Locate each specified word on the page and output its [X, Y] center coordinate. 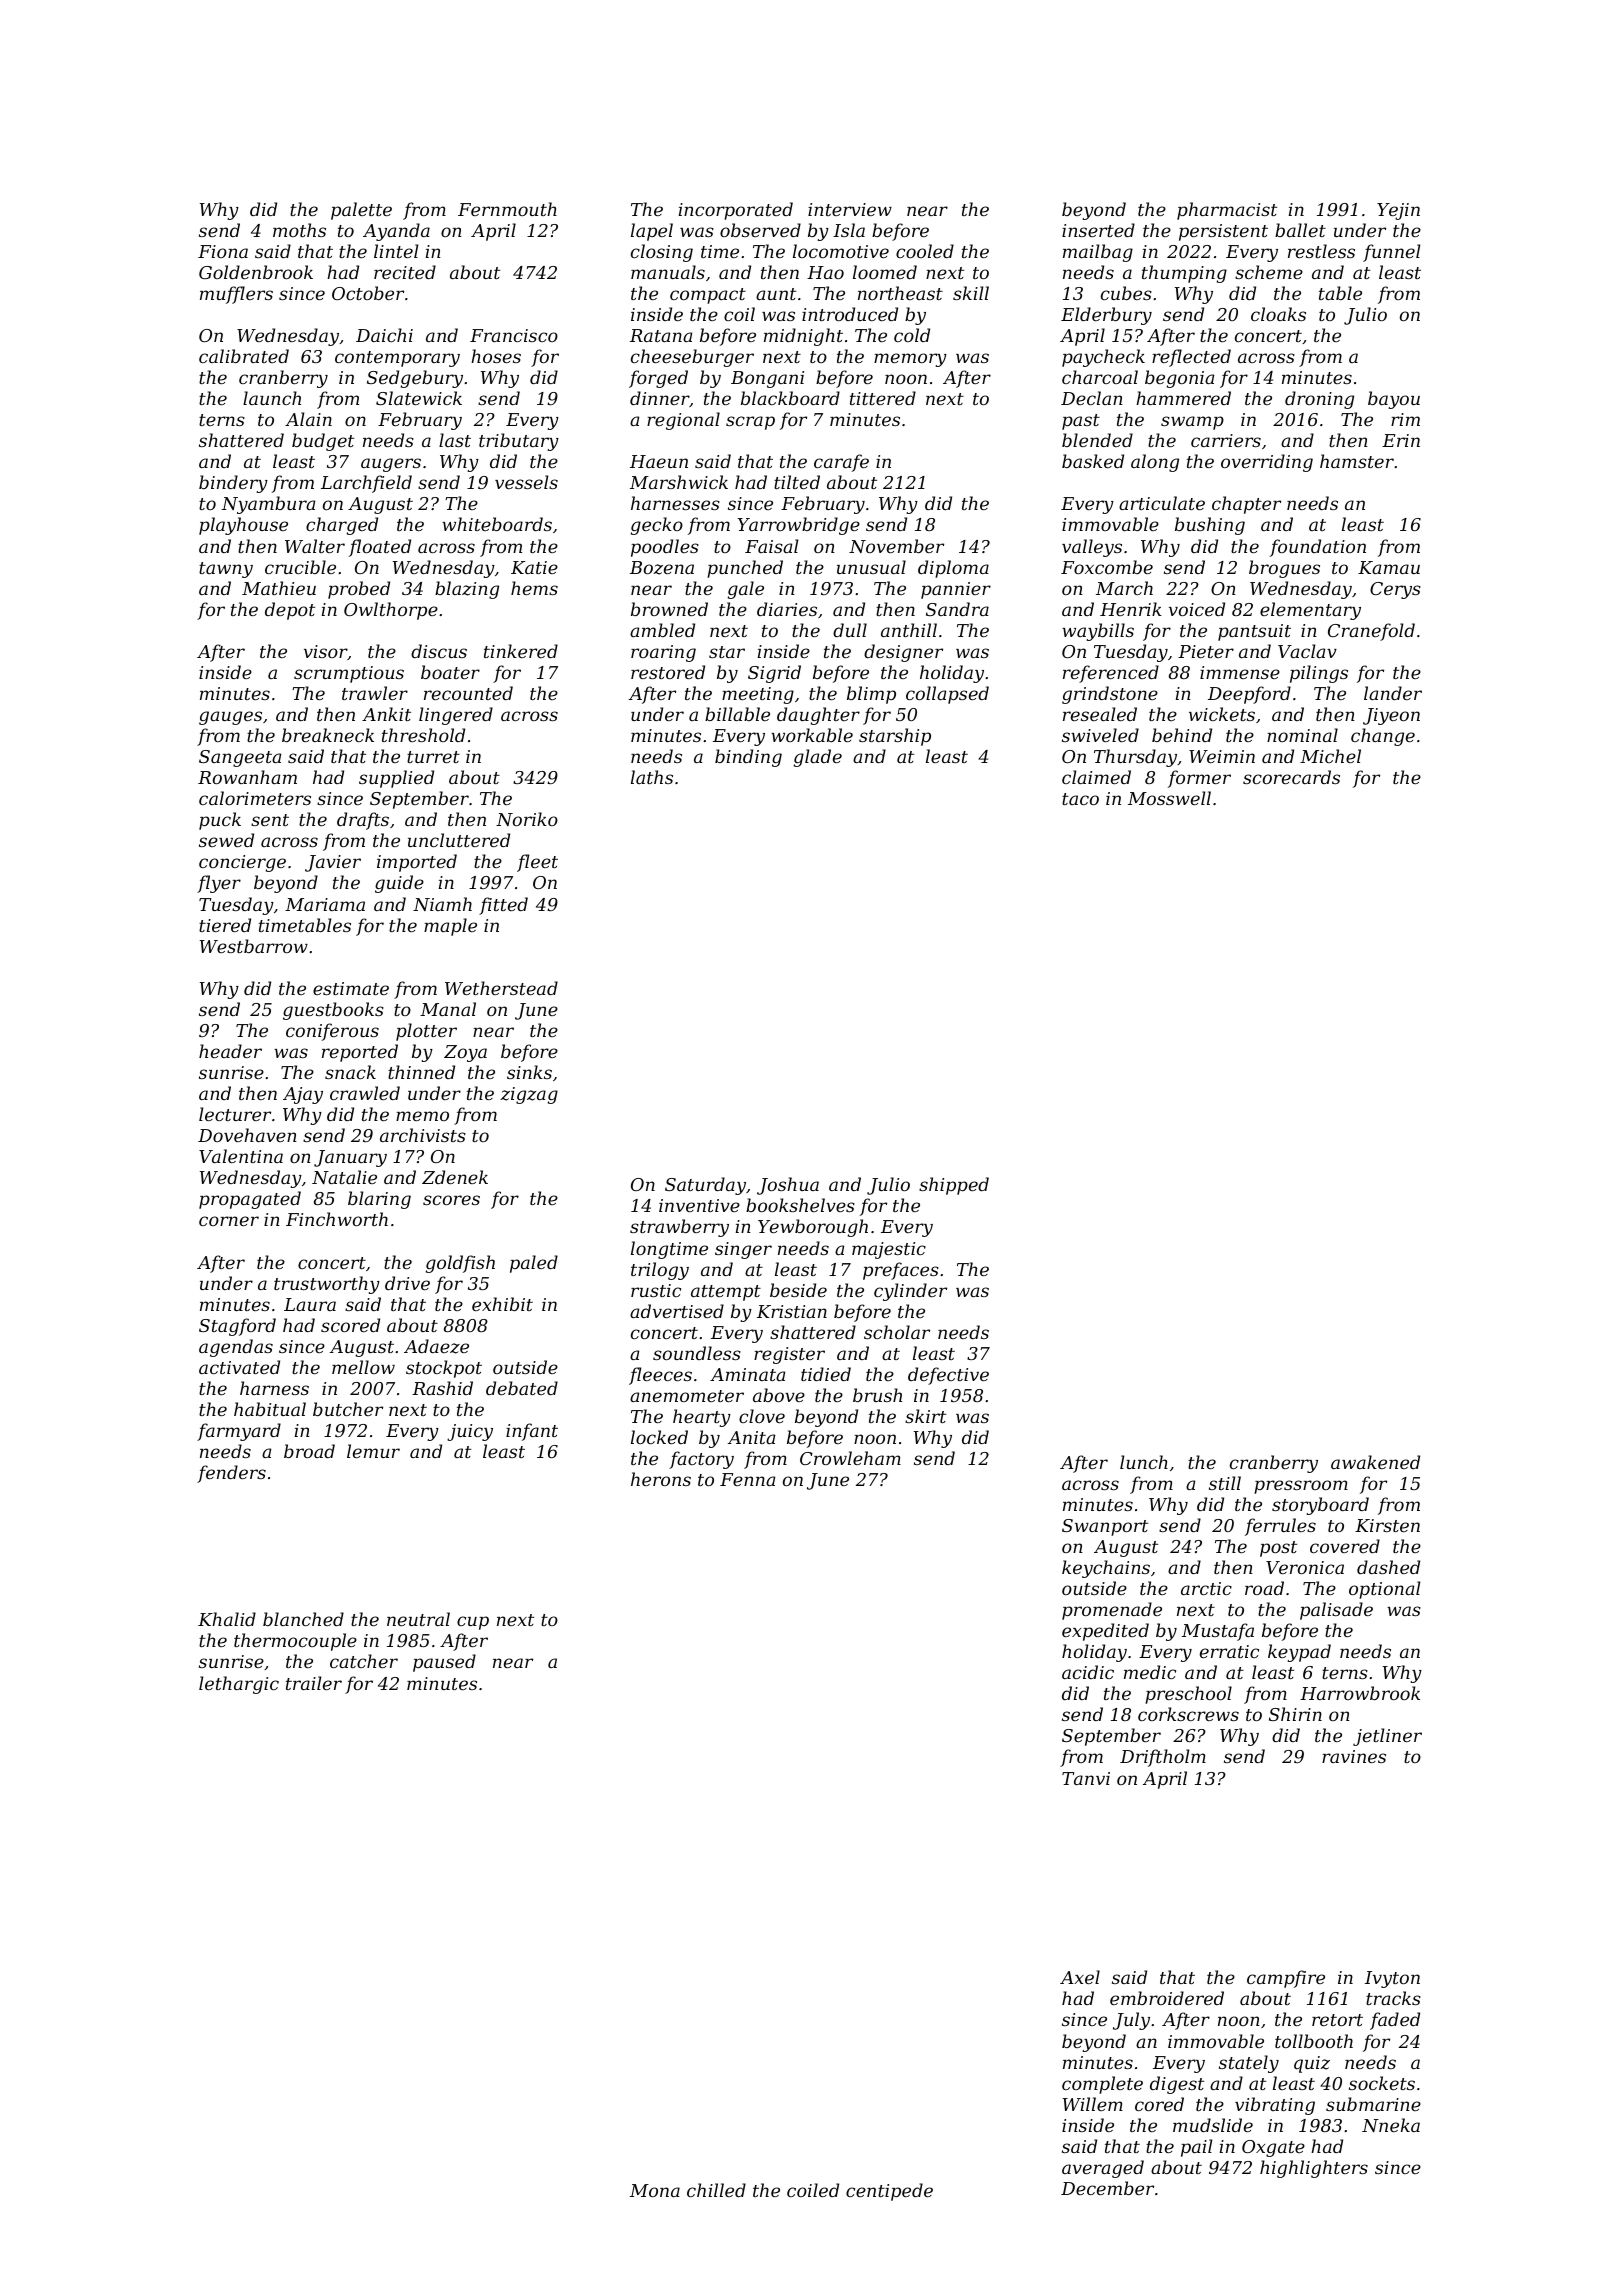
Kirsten [1387, 1525]
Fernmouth [507, 209]
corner [229, 1221]
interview [850, 209]
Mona [655, 2190]
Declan [1092, 398]
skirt [925, 1416]
